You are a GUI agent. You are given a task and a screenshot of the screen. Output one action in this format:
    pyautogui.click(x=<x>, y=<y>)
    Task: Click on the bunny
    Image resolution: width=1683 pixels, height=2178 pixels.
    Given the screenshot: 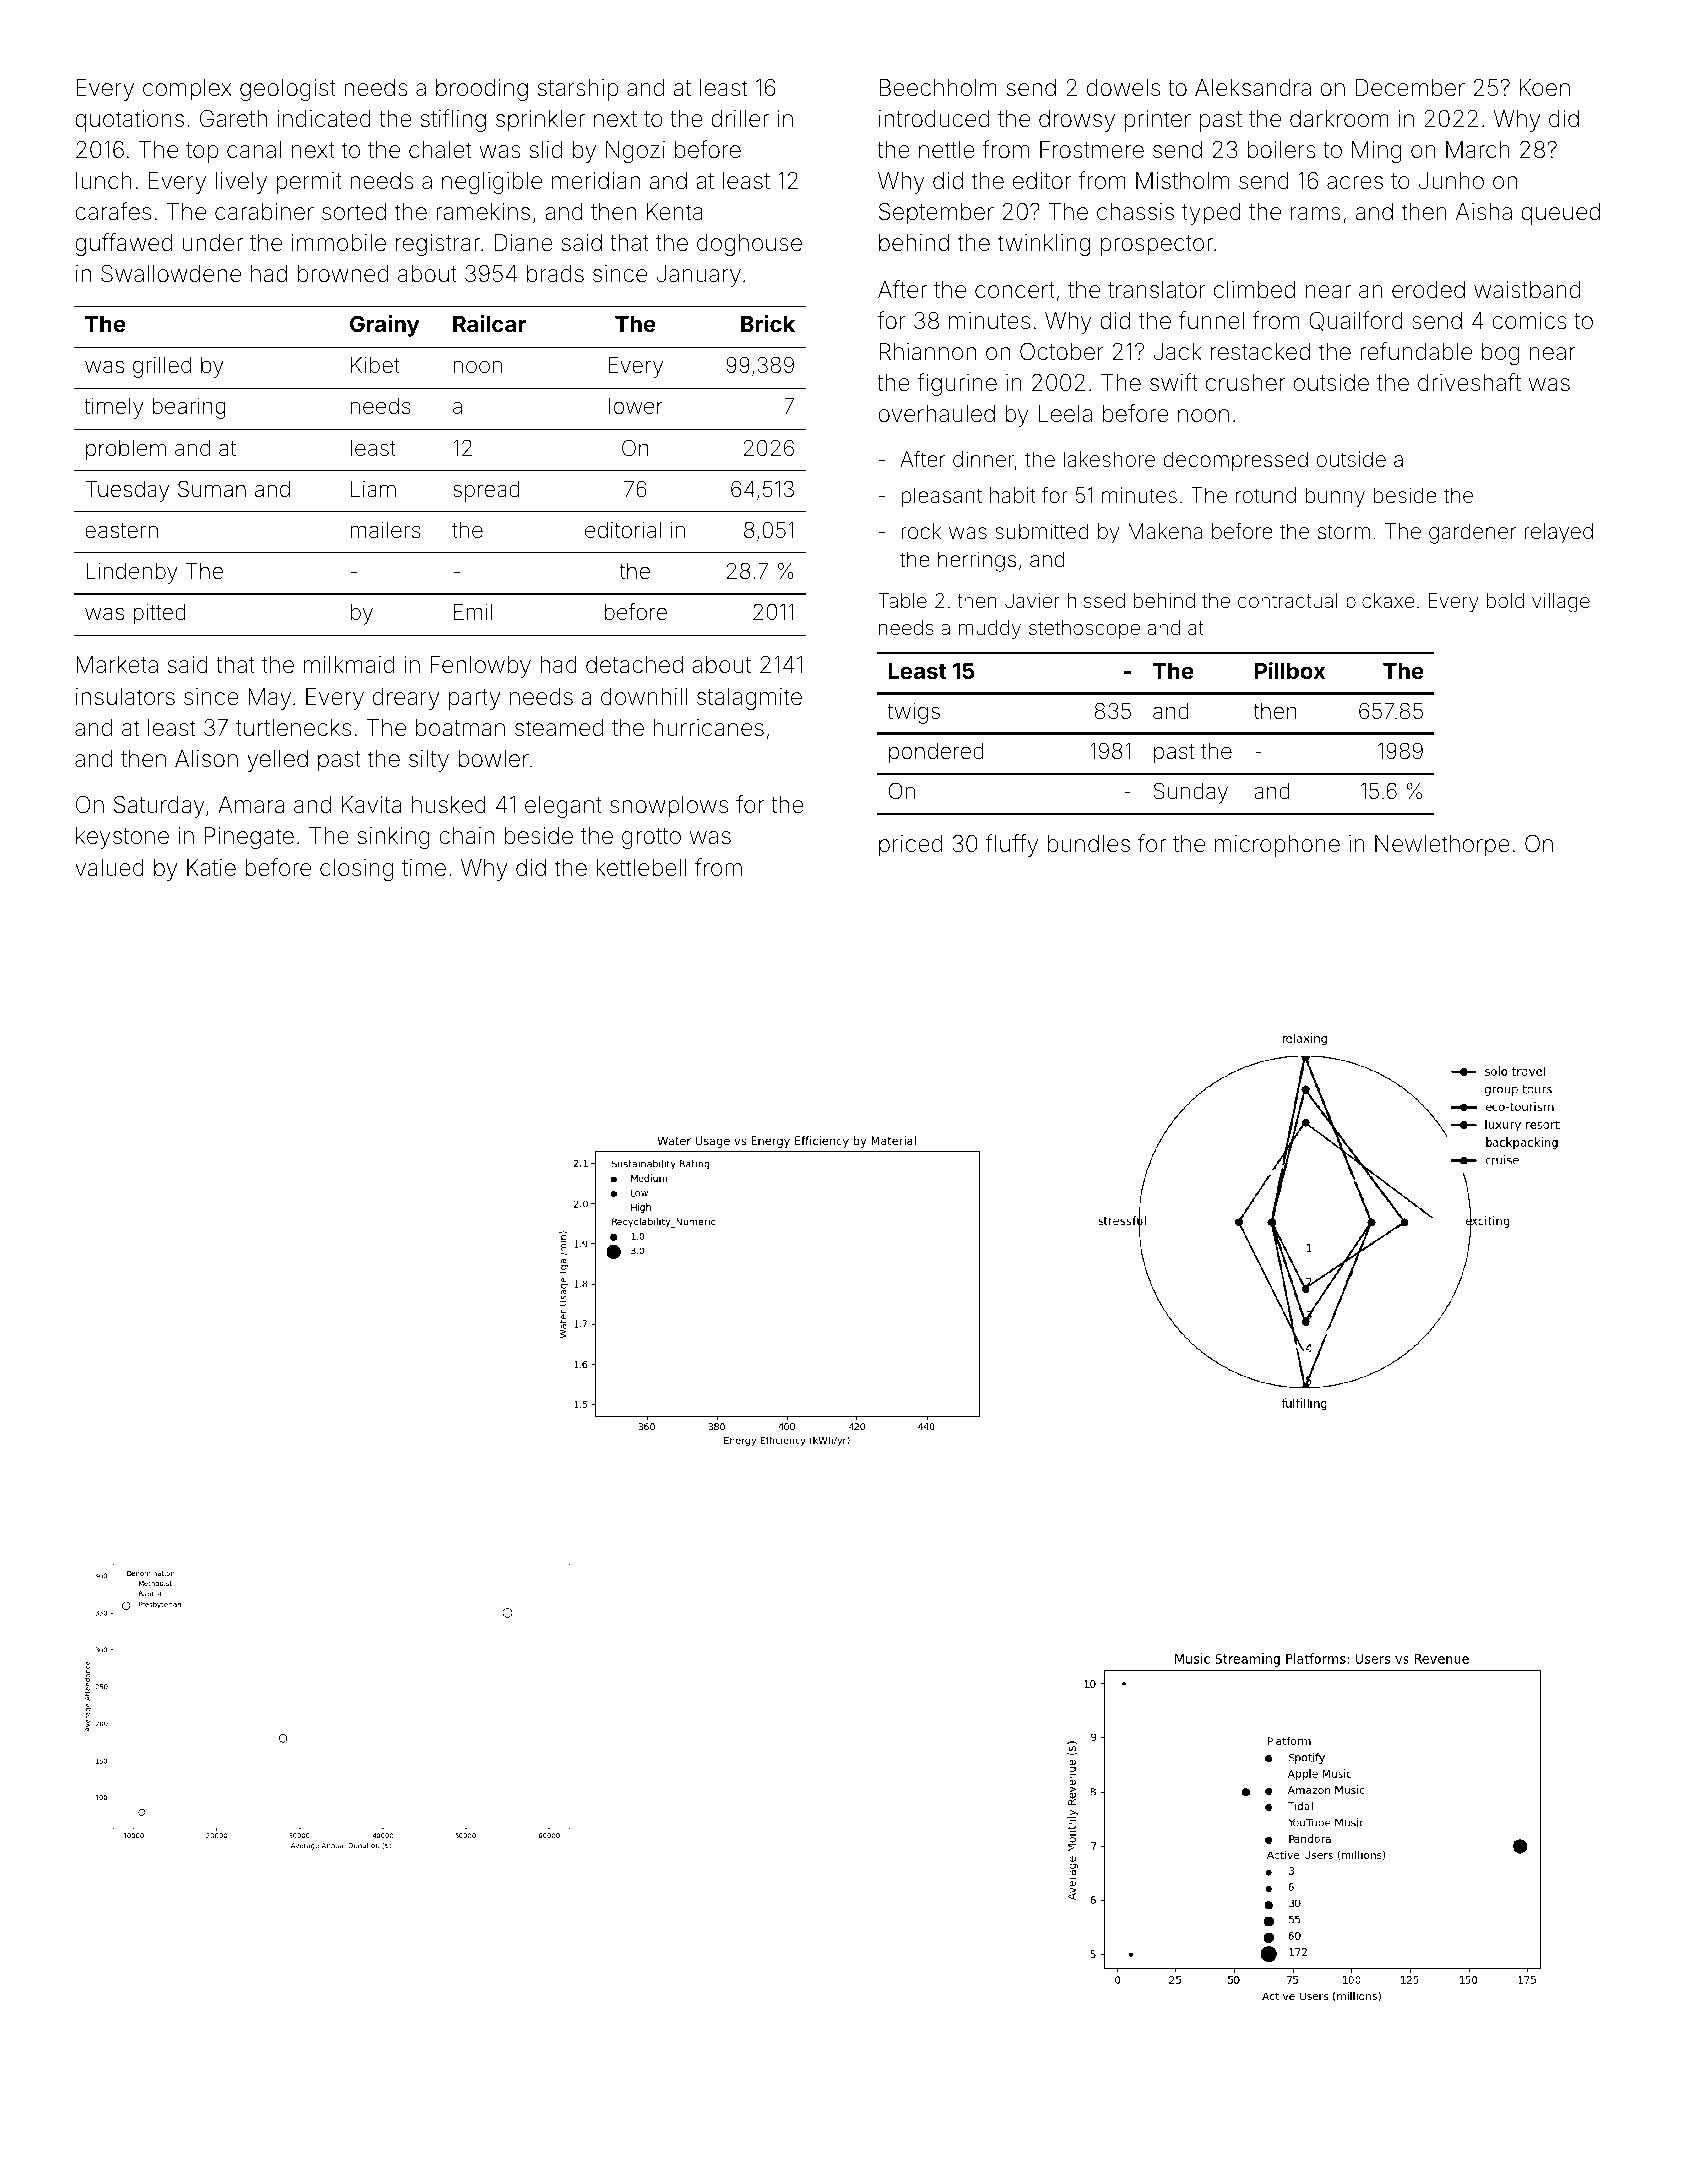 What is the action you would take?
    pyautogui.click(x=1335, y=497)
